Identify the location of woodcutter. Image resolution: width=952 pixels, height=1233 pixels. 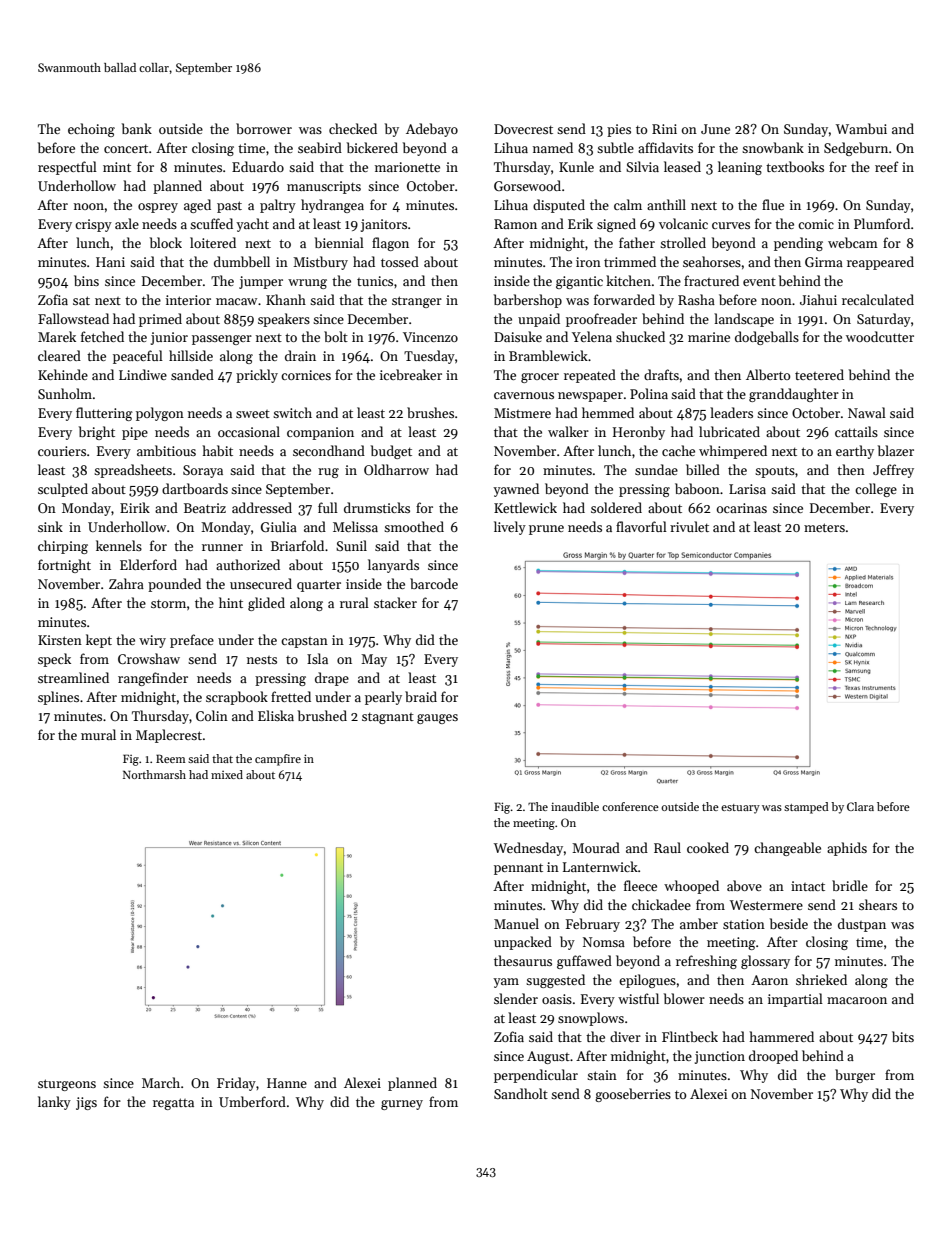
(880, 336).
